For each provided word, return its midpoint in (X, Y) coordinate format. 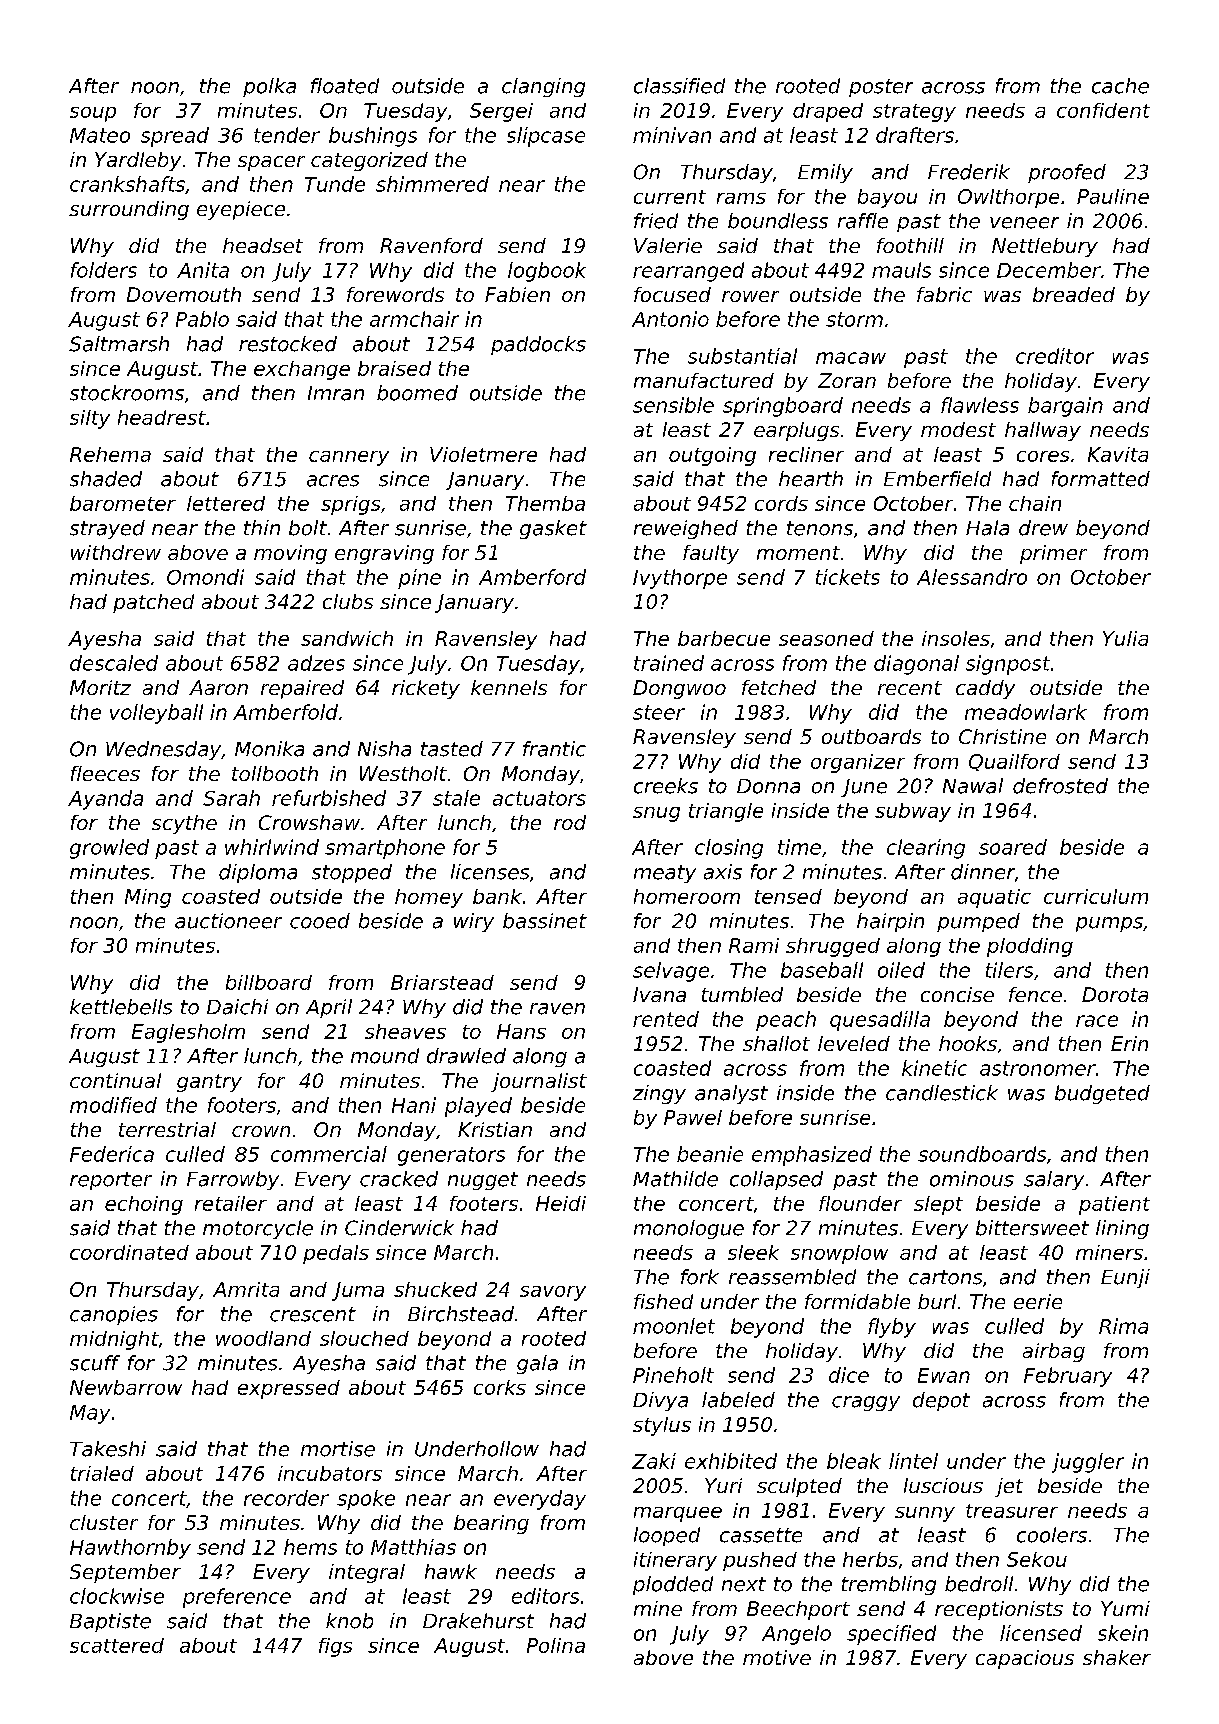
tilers (1009, 970)
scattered (117, 1645)
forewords (395, 294)
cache (1120, 86)
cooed (320, 921)
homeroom (687, 896)
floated (345, 86)
